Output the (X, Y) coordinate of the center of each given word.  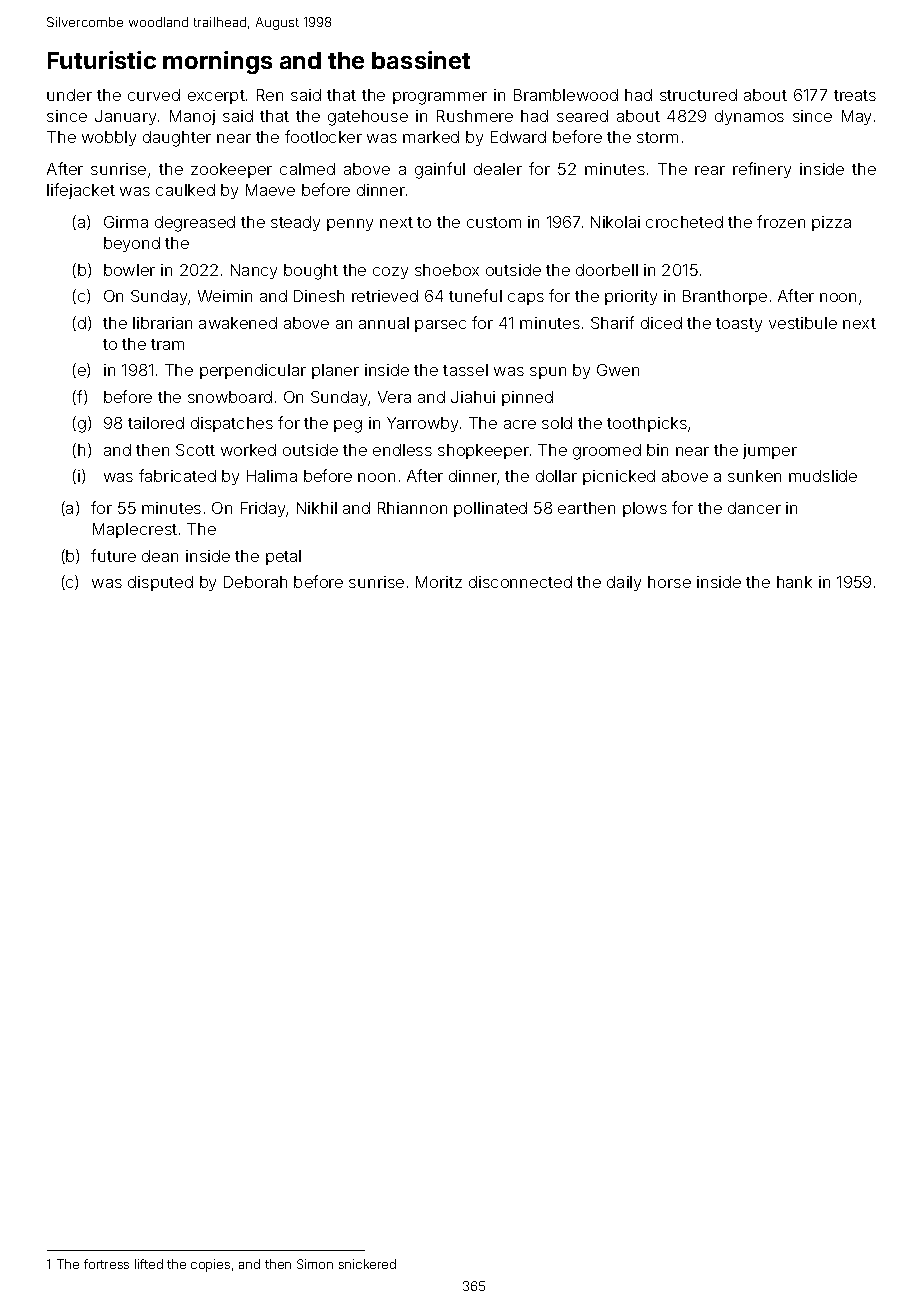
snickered (367, 1264)
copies (210, 1265)
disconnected (520, 582)
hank (794, 582)
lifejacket (81, 191)
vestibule (803, 323)
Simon (315, 1264)
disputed (160, 583)
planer (335, 371)
